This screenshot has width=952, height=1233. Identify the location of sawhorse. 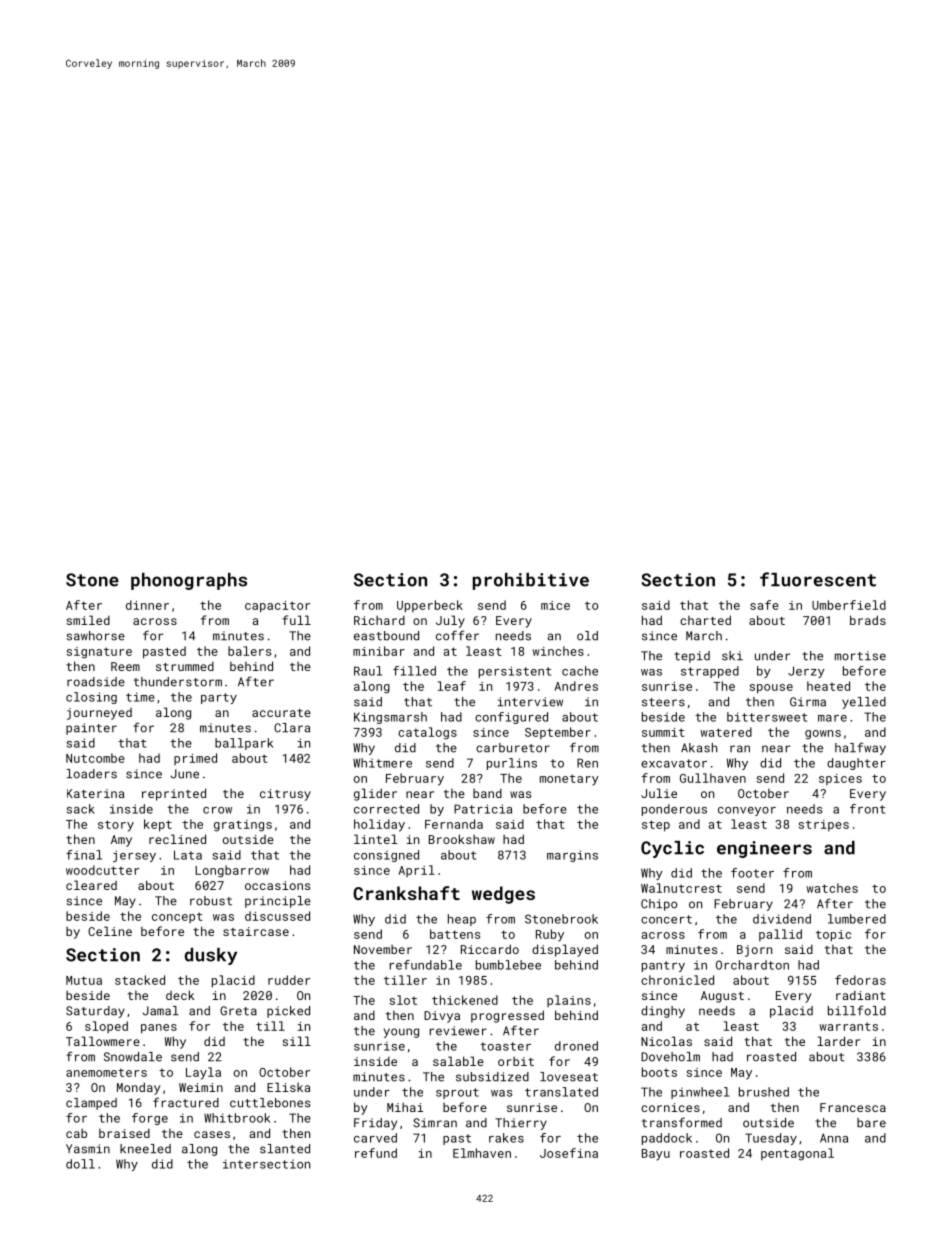
(95, 636).
